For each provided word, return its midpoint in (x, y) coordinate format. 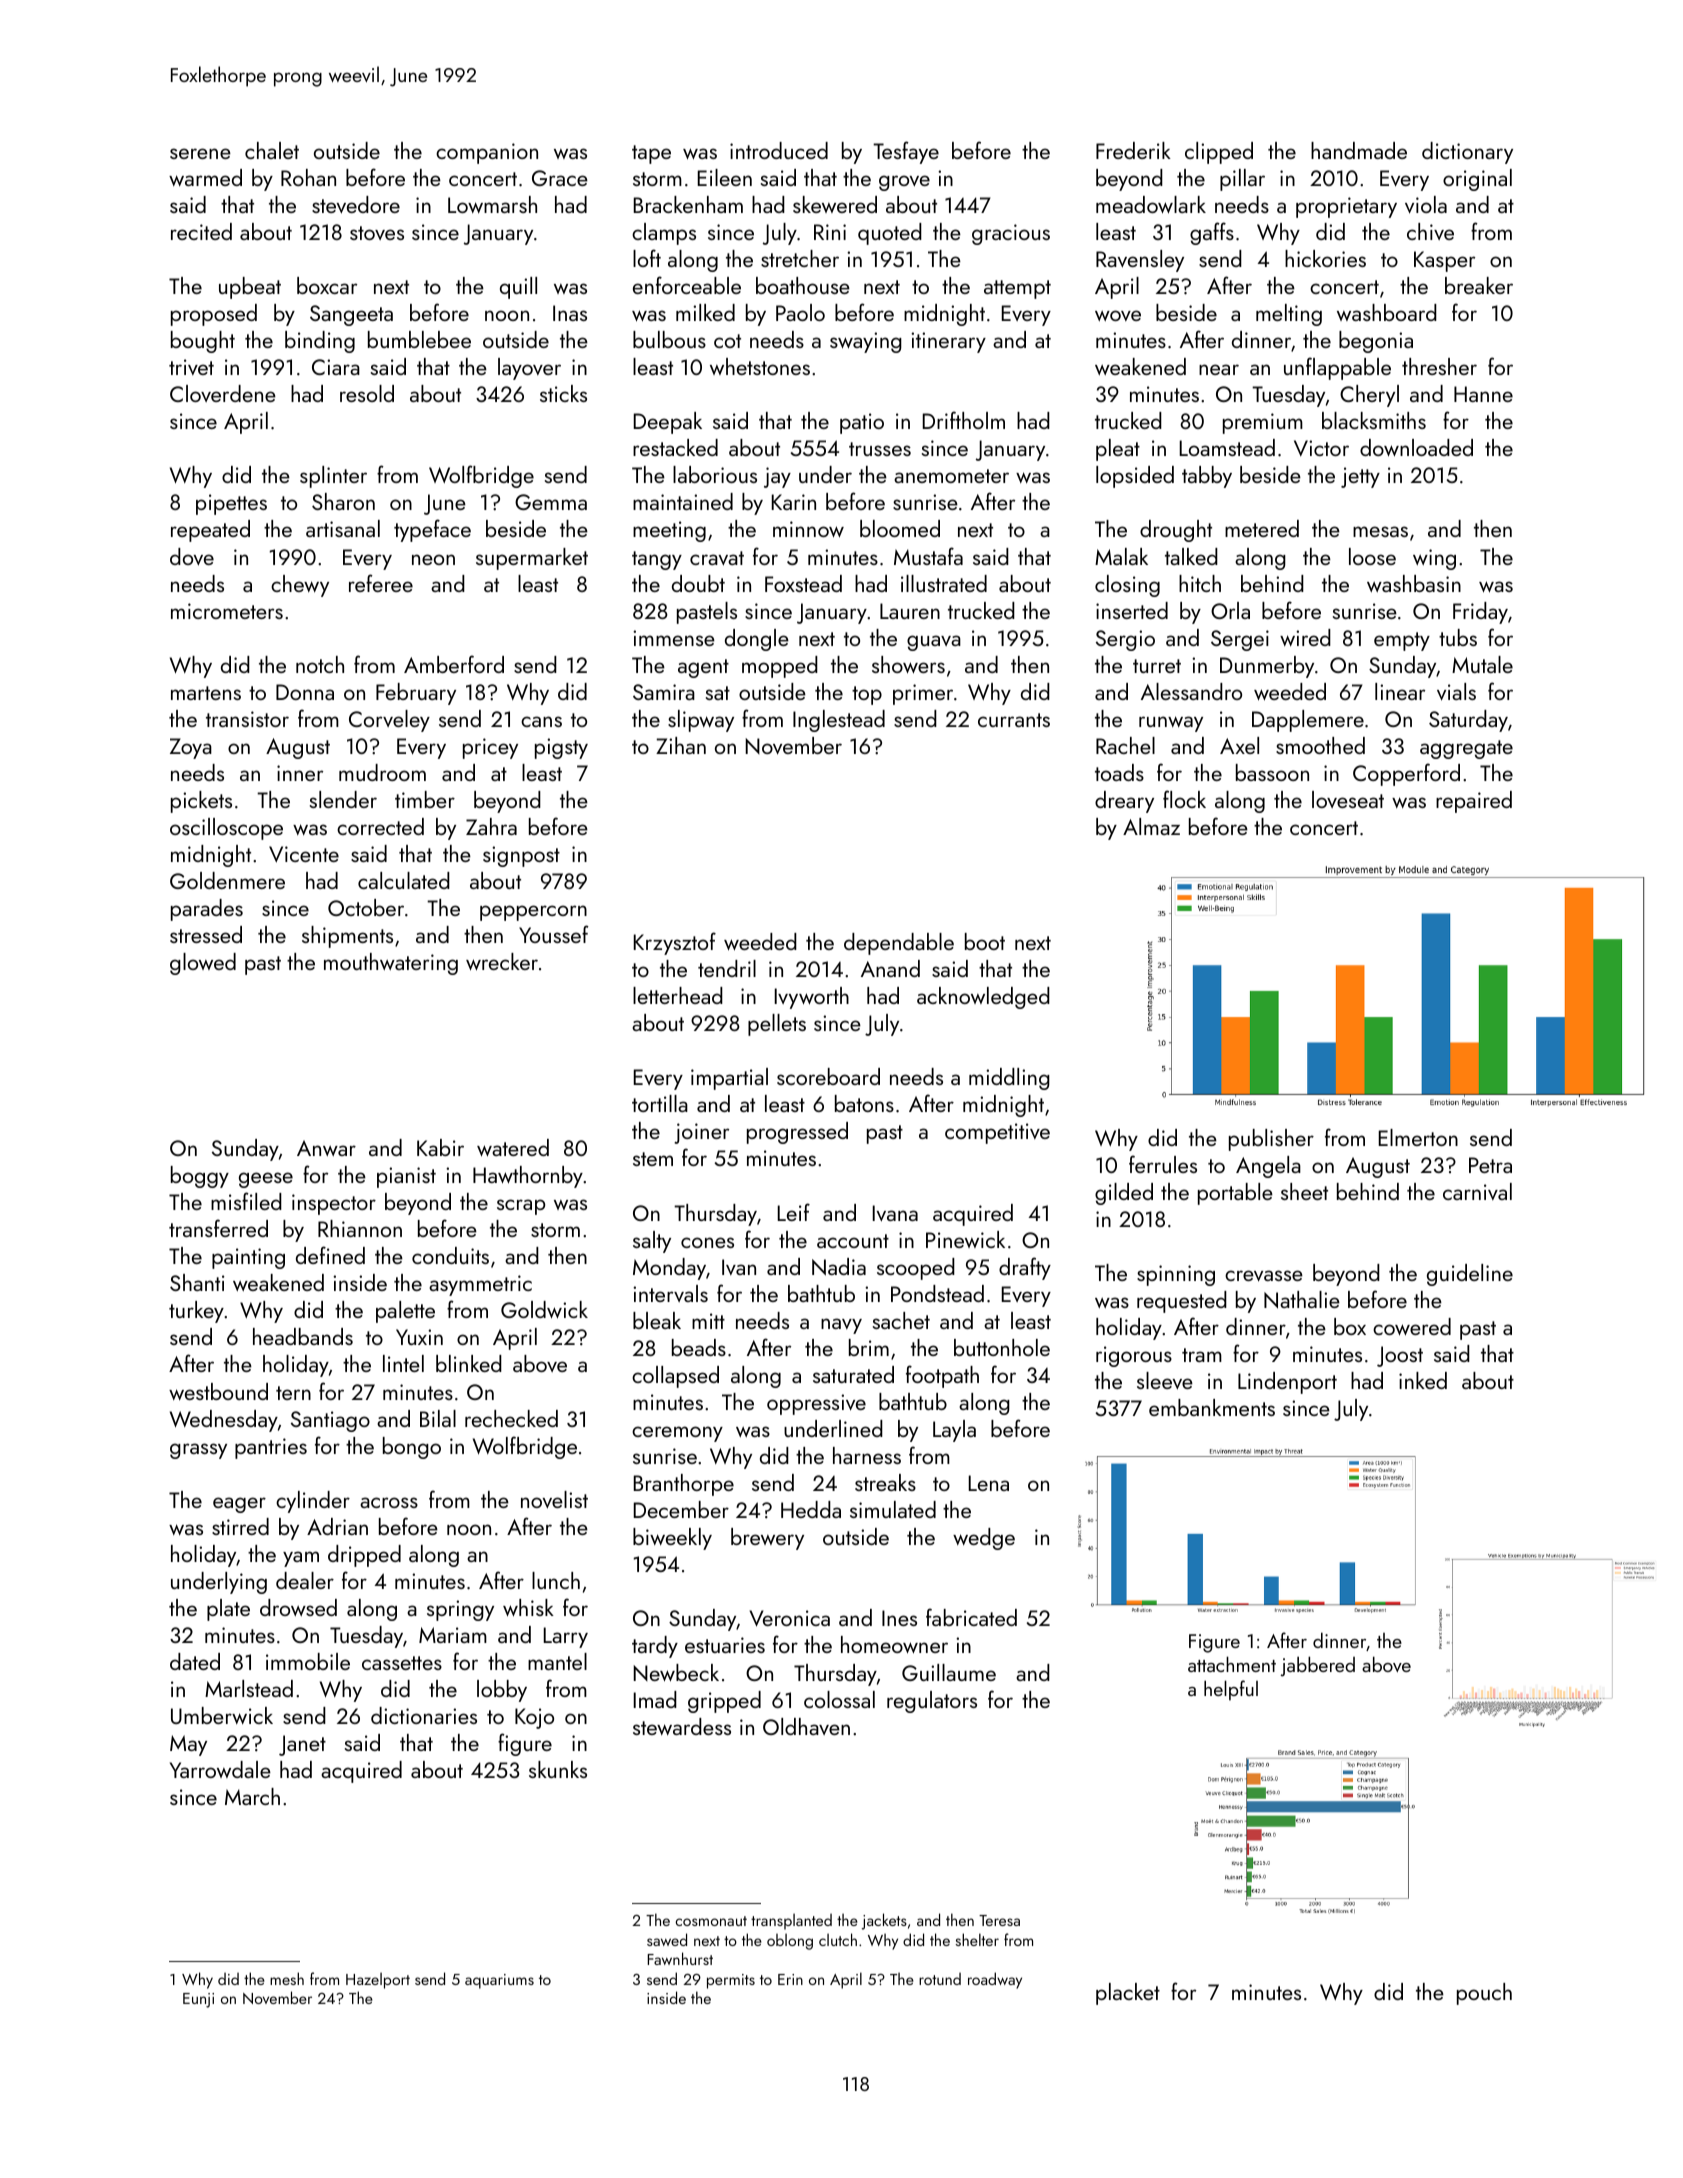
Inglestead (839, 721)
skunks (558, 1769)
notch (320, 664)
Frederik (1133, 150)
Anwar (326, 1148)
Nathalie (1302, 1299)
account (853, 1241)
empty (1402, 641)
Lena (989, 1483)
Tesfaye (906, 152)
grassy (198, 1451)
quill (518, 288)
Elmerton (1418, 1137)
